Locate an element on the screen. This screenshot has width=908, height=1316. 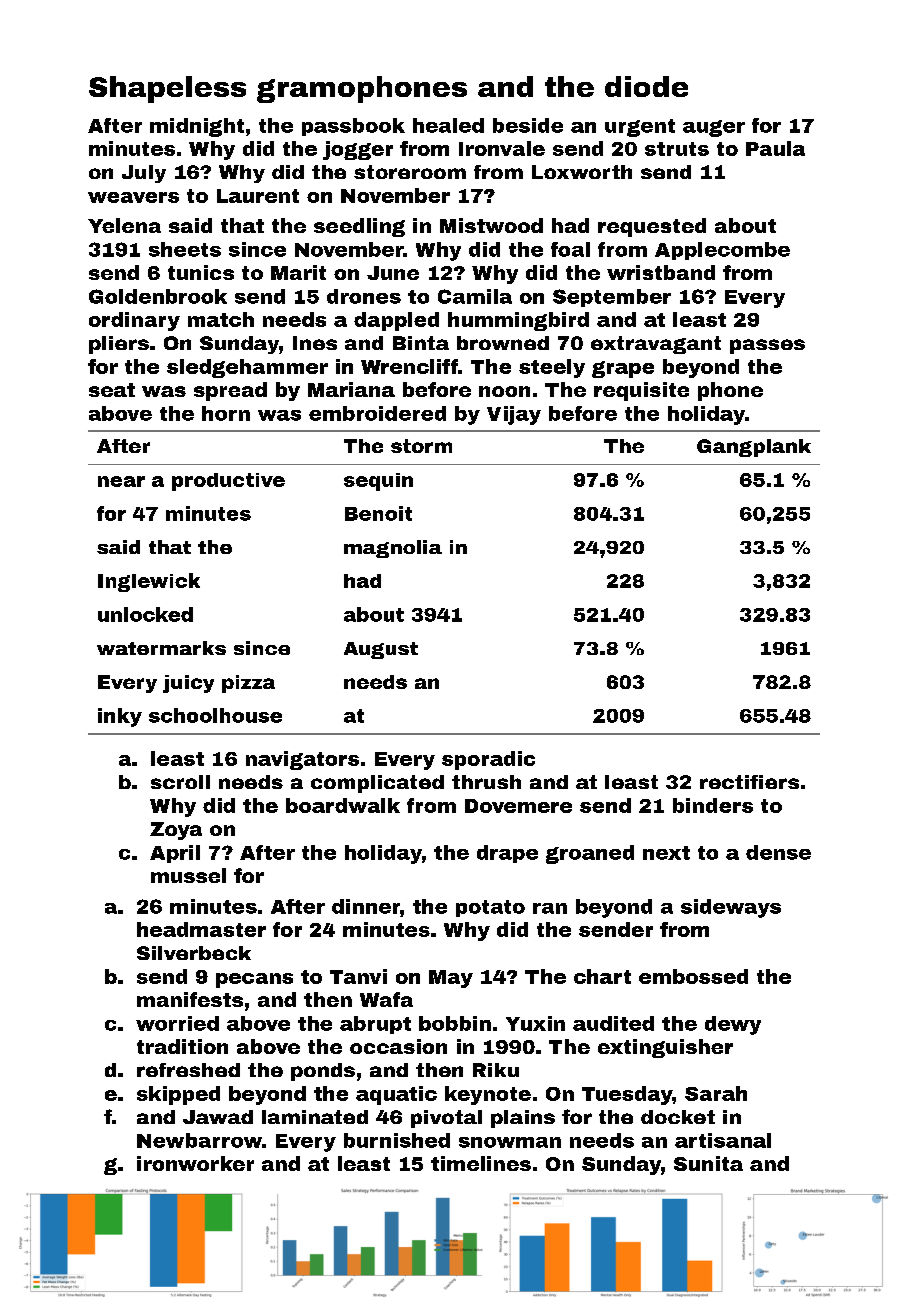
Sunita is located at coordinates (708, 1163).
